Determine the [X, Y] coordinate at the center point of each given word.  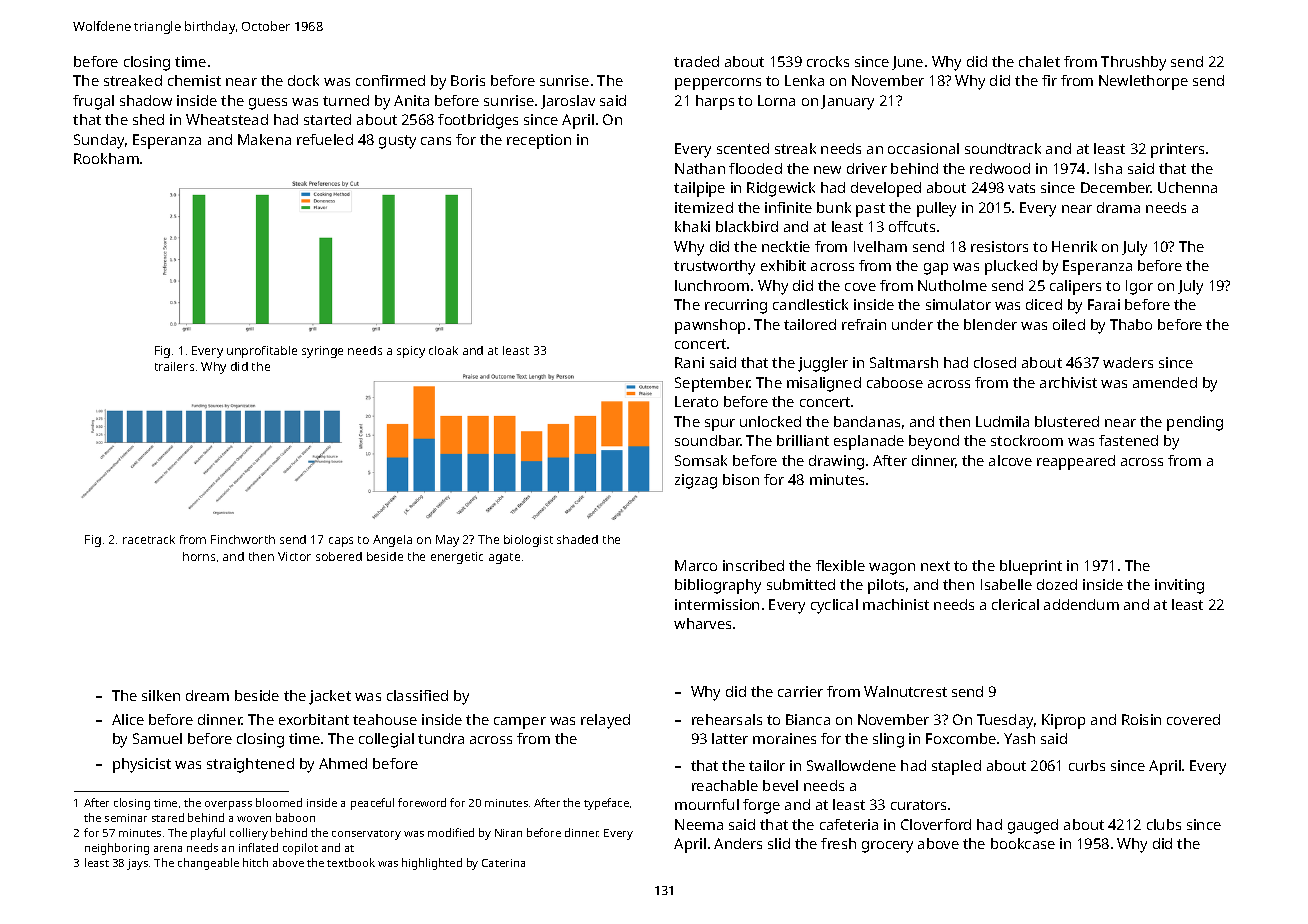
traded [696, 61]
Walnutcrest [905, 691]
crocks [828, 61]
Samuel [157, 738]
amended [1165, 382]
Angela [392, 541]
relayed [605, 721]
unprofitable [262, 352]
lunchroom [712, 285]
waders [1128, 362]
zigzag [696, 481]
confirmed [390, 80]
